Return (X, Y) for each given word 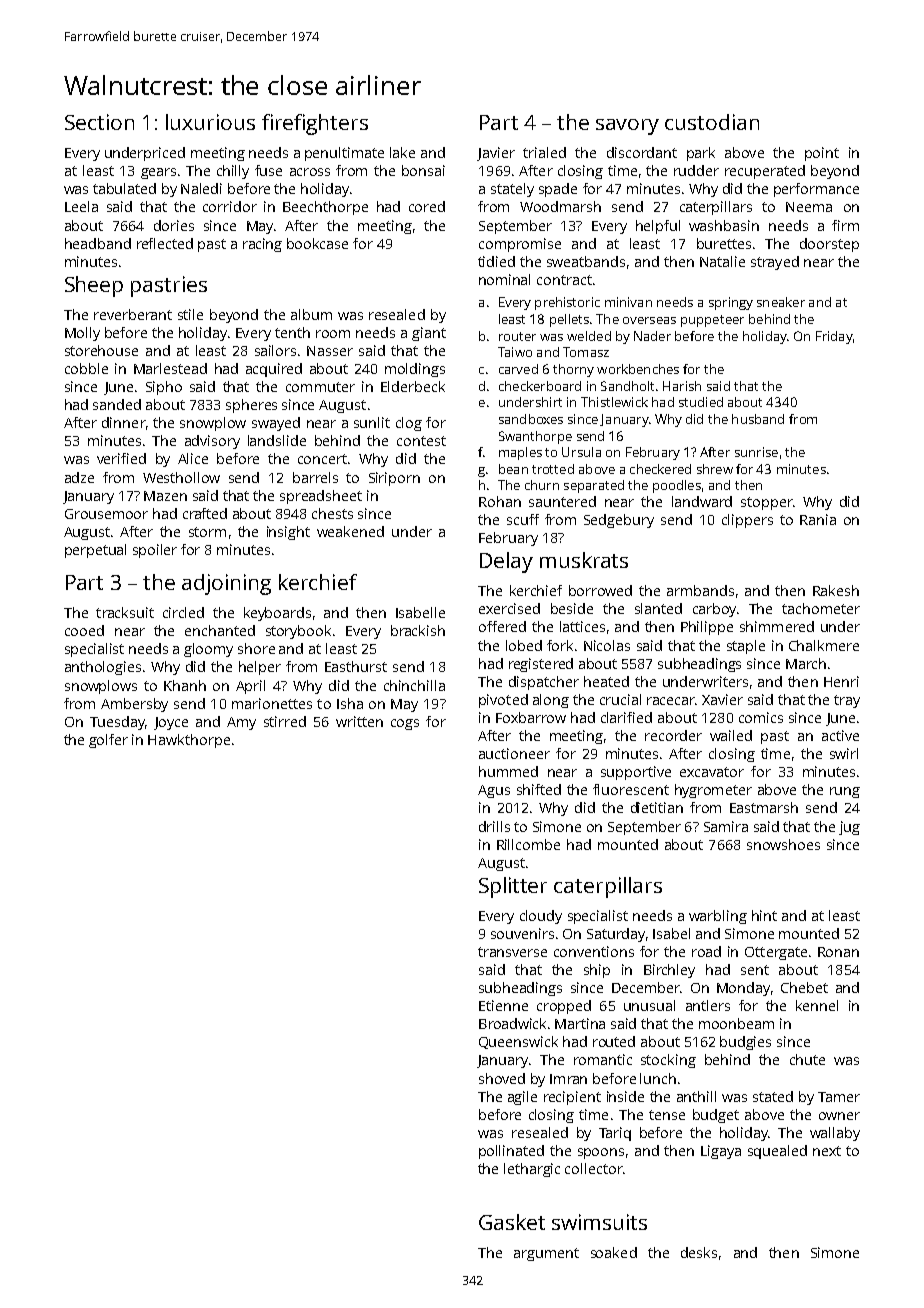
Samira (726, 826)
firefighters (315, 124)
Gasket (512, 1222)
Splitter (513, 887)
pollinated (511, 1152)
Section (99, 122)
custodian (712, 122)
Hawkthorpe (189, 741)
